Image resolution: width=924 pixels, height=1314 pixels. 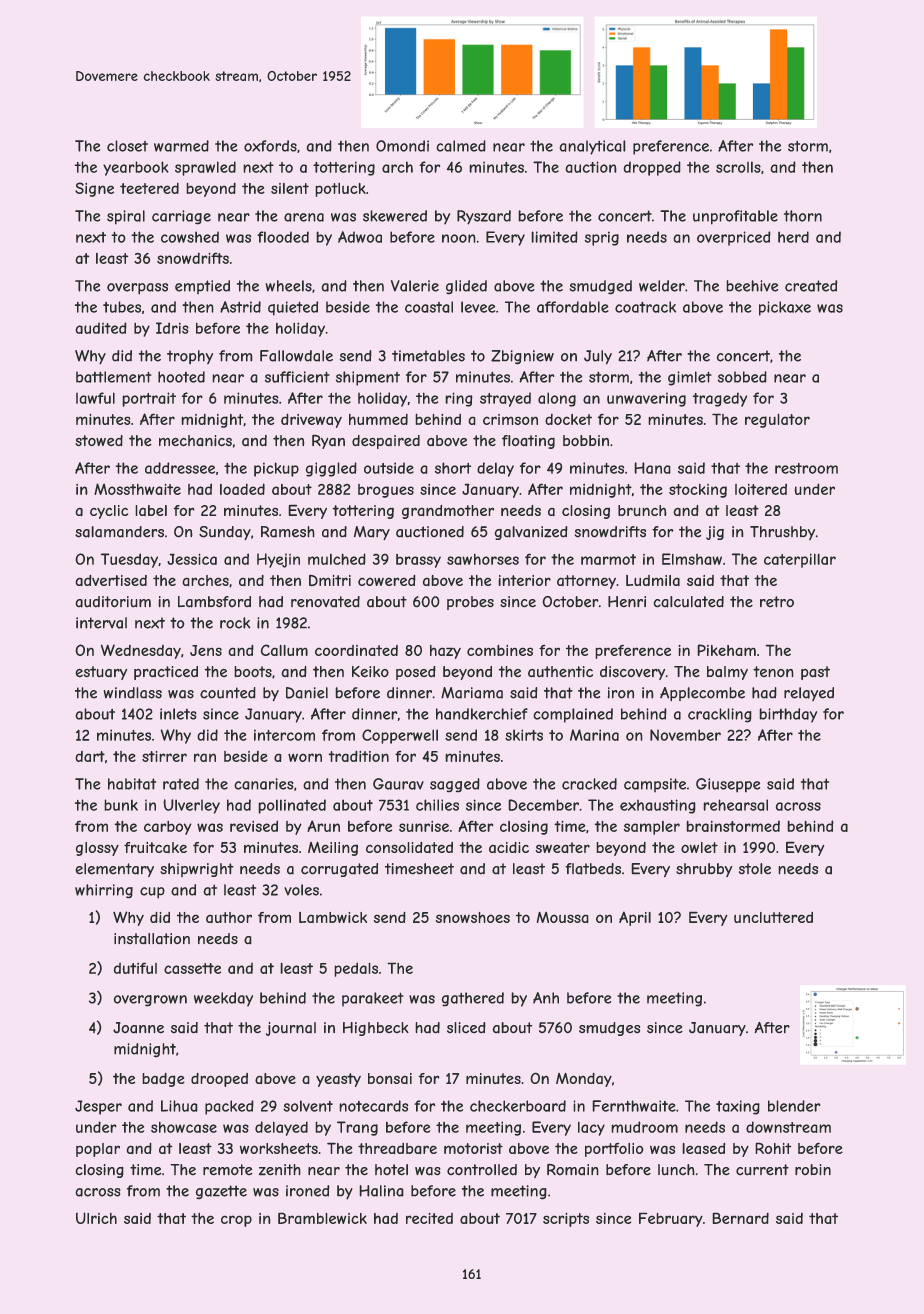 I want to click on recited, so click(x=429, y=1218).
